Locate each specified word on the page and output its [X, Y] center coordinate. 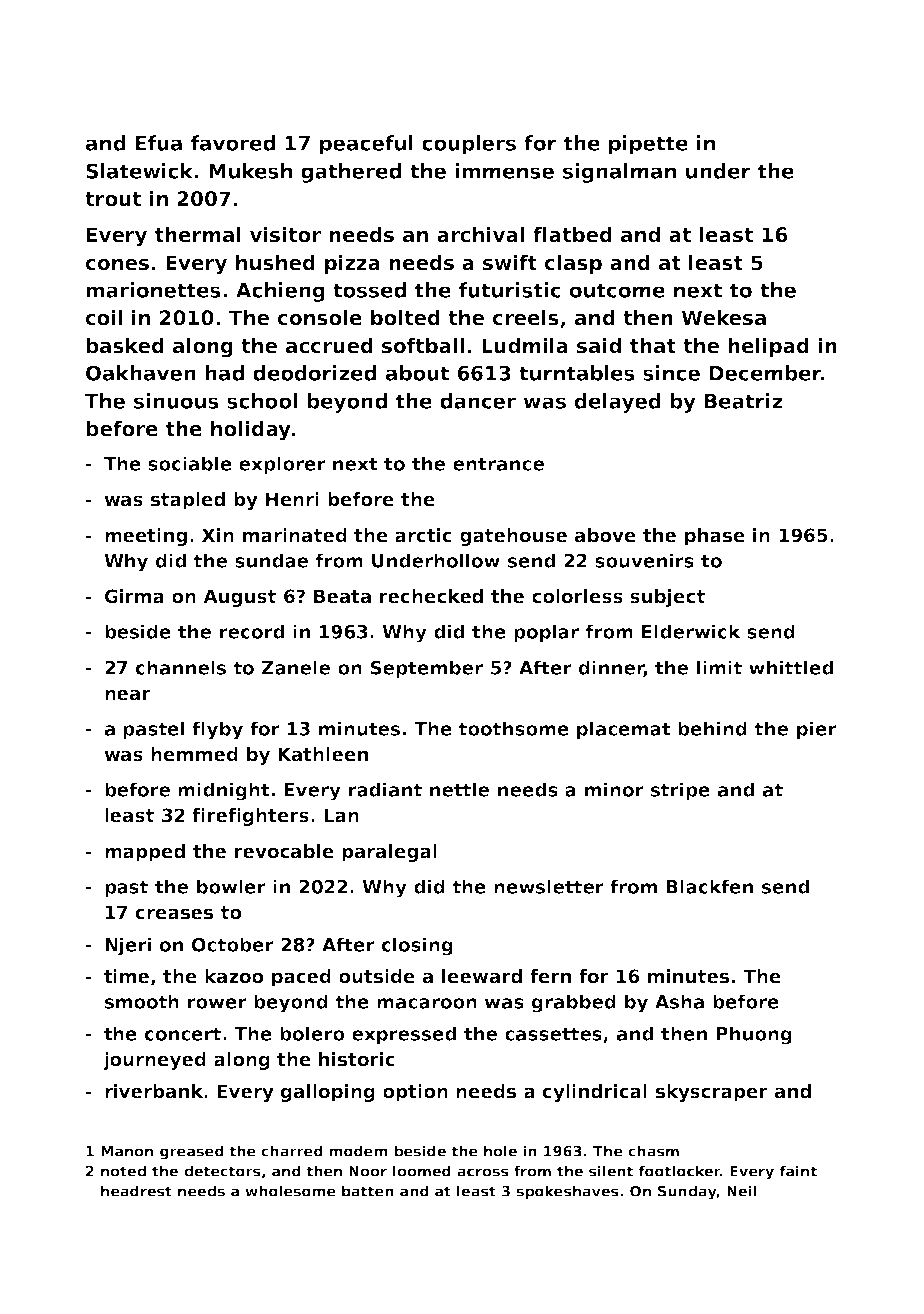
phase [715, 537]
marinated [295, 535]
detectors [222, 1171]
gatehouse [513, 537]
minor [614, 789]
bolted [405, 317]
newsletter [549, 886]
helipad [768, 347]
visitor [285, 234]
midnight [224, 791]
